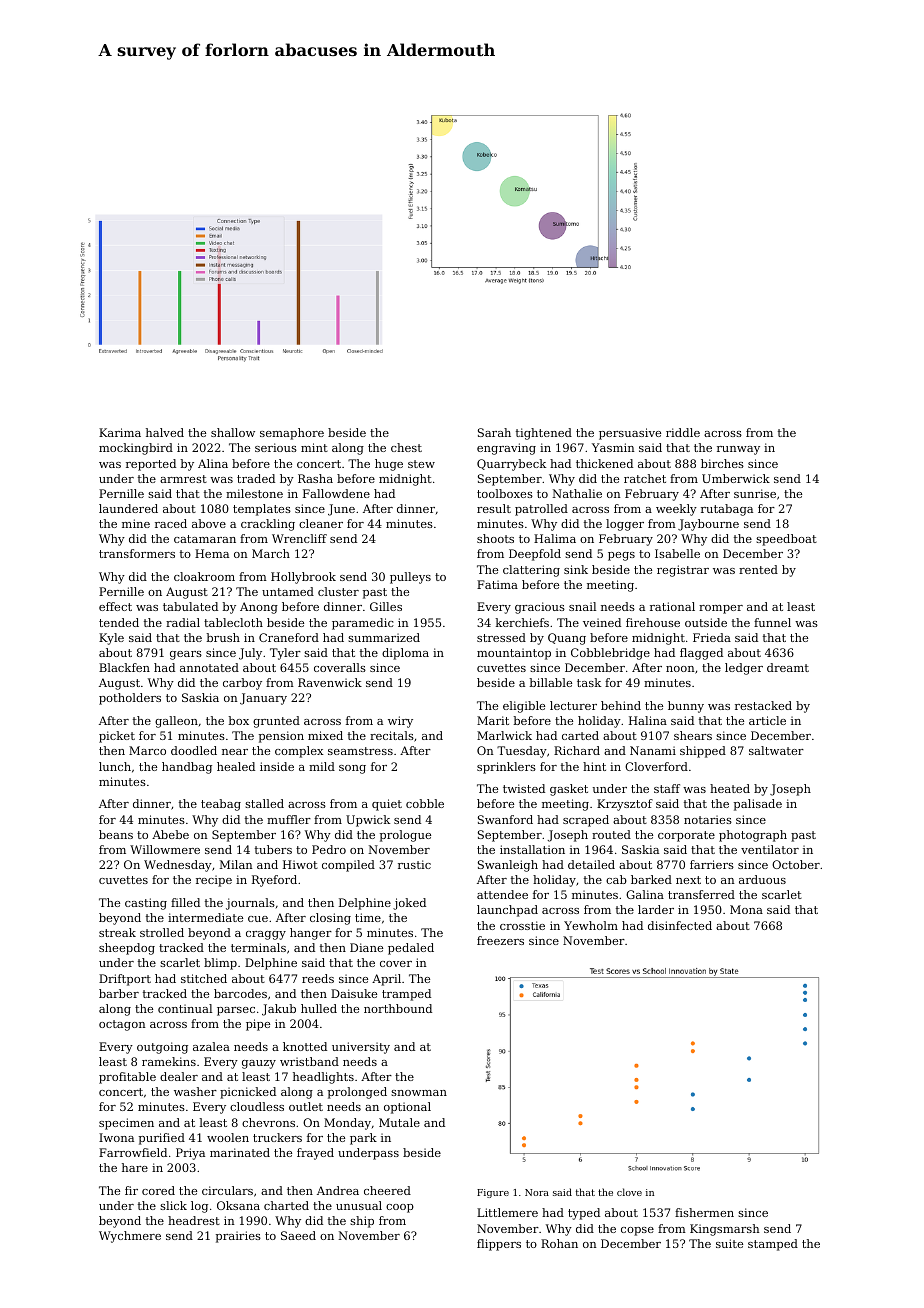 The image size is (924, 1308). What do you see at coordinates (621, 705) in the screenshot?
I see `behind` at bounding box center [621, 705].
